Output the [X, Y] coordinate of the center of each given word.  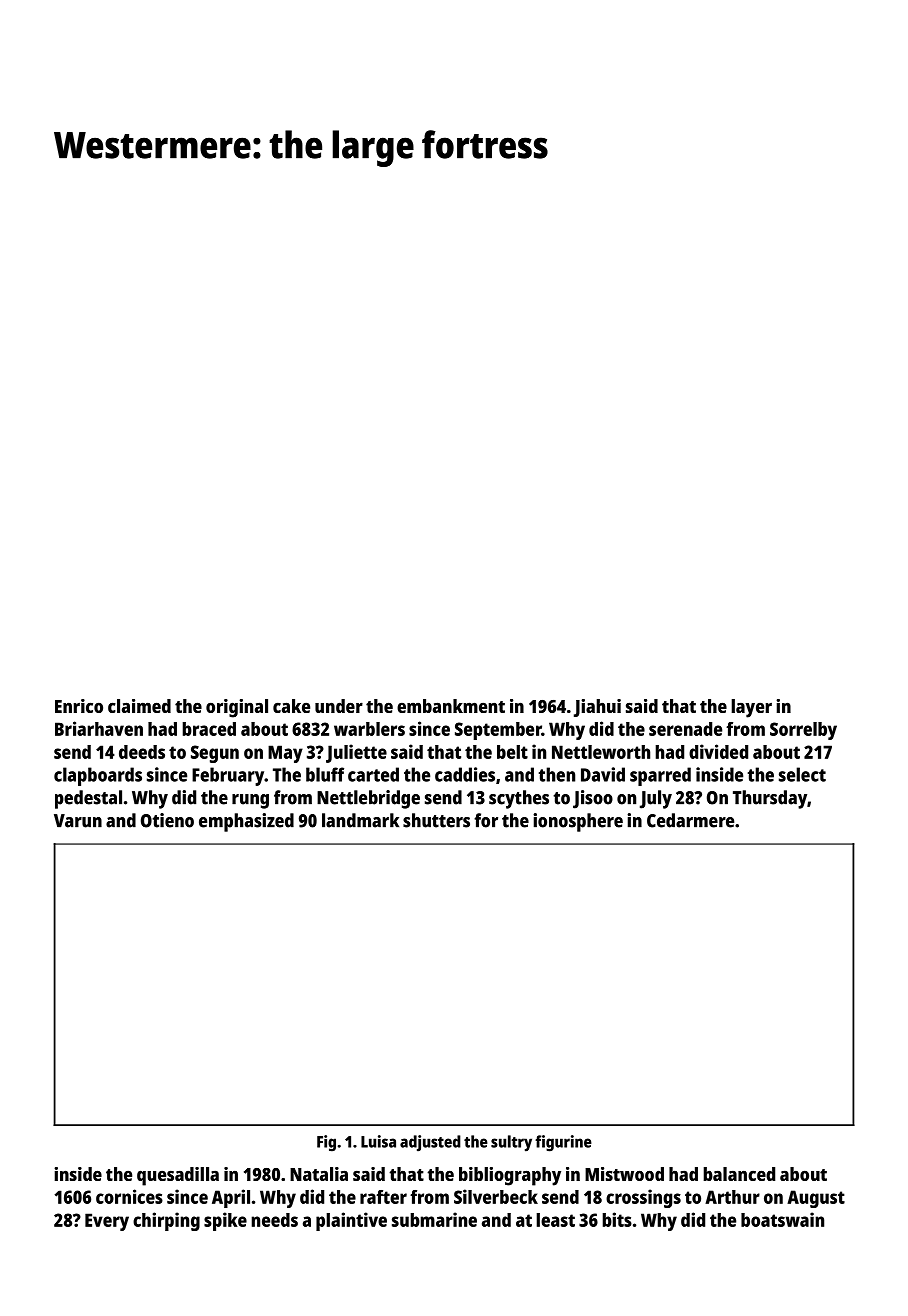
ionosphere [578, 822]
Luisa [378, 1141]
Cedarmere [690, 820]
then [557, 774]
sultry [511, 1143]
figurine [563, 1143]
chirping [166, 1221]
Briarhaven [99, 728]
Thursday [770, 799]
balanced [739, 1174]
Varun [78, 821]
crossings [643, 1198]
